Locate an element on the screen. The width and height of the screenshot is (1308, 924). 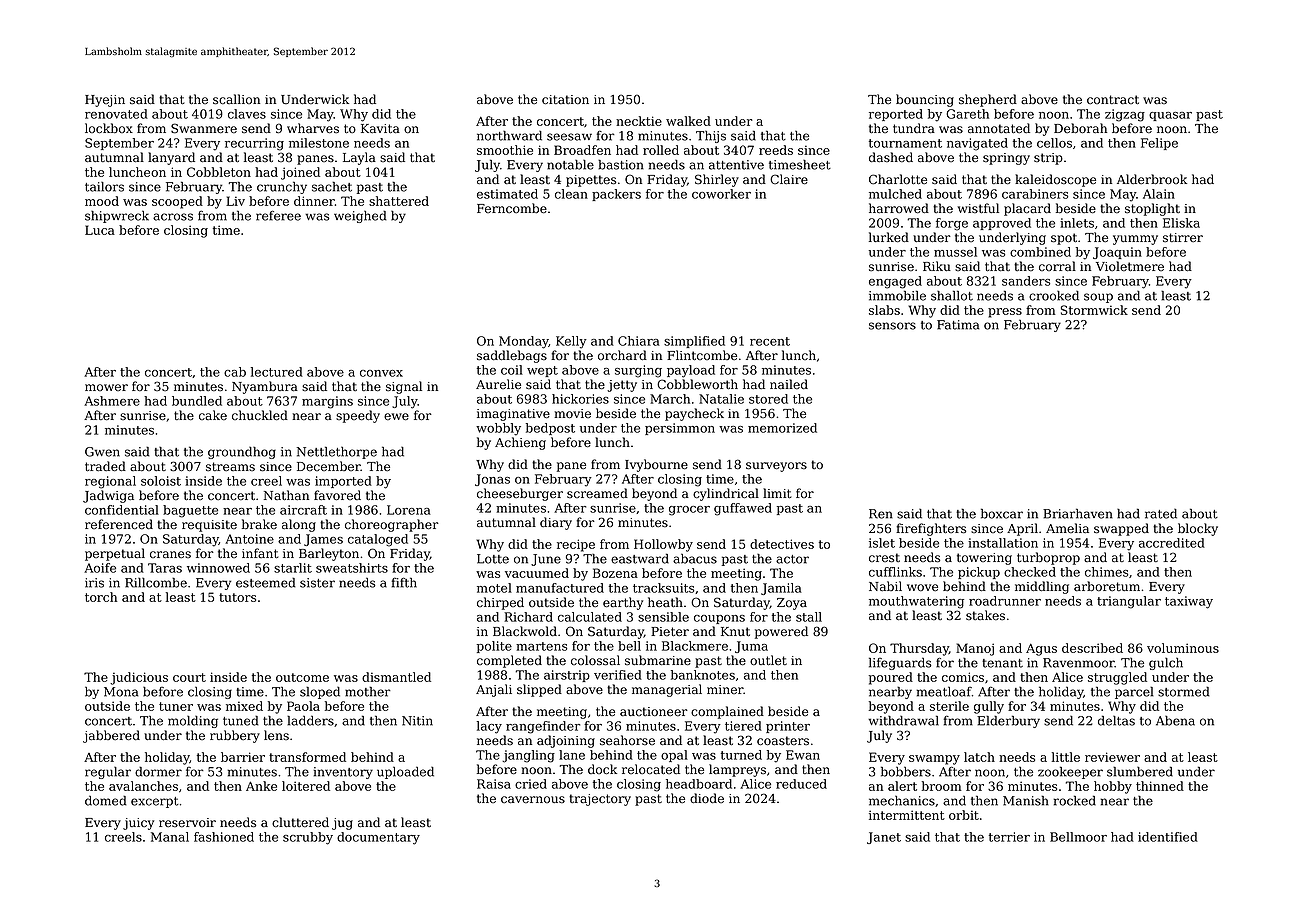
contract is located at coordinates (1113, 100).
